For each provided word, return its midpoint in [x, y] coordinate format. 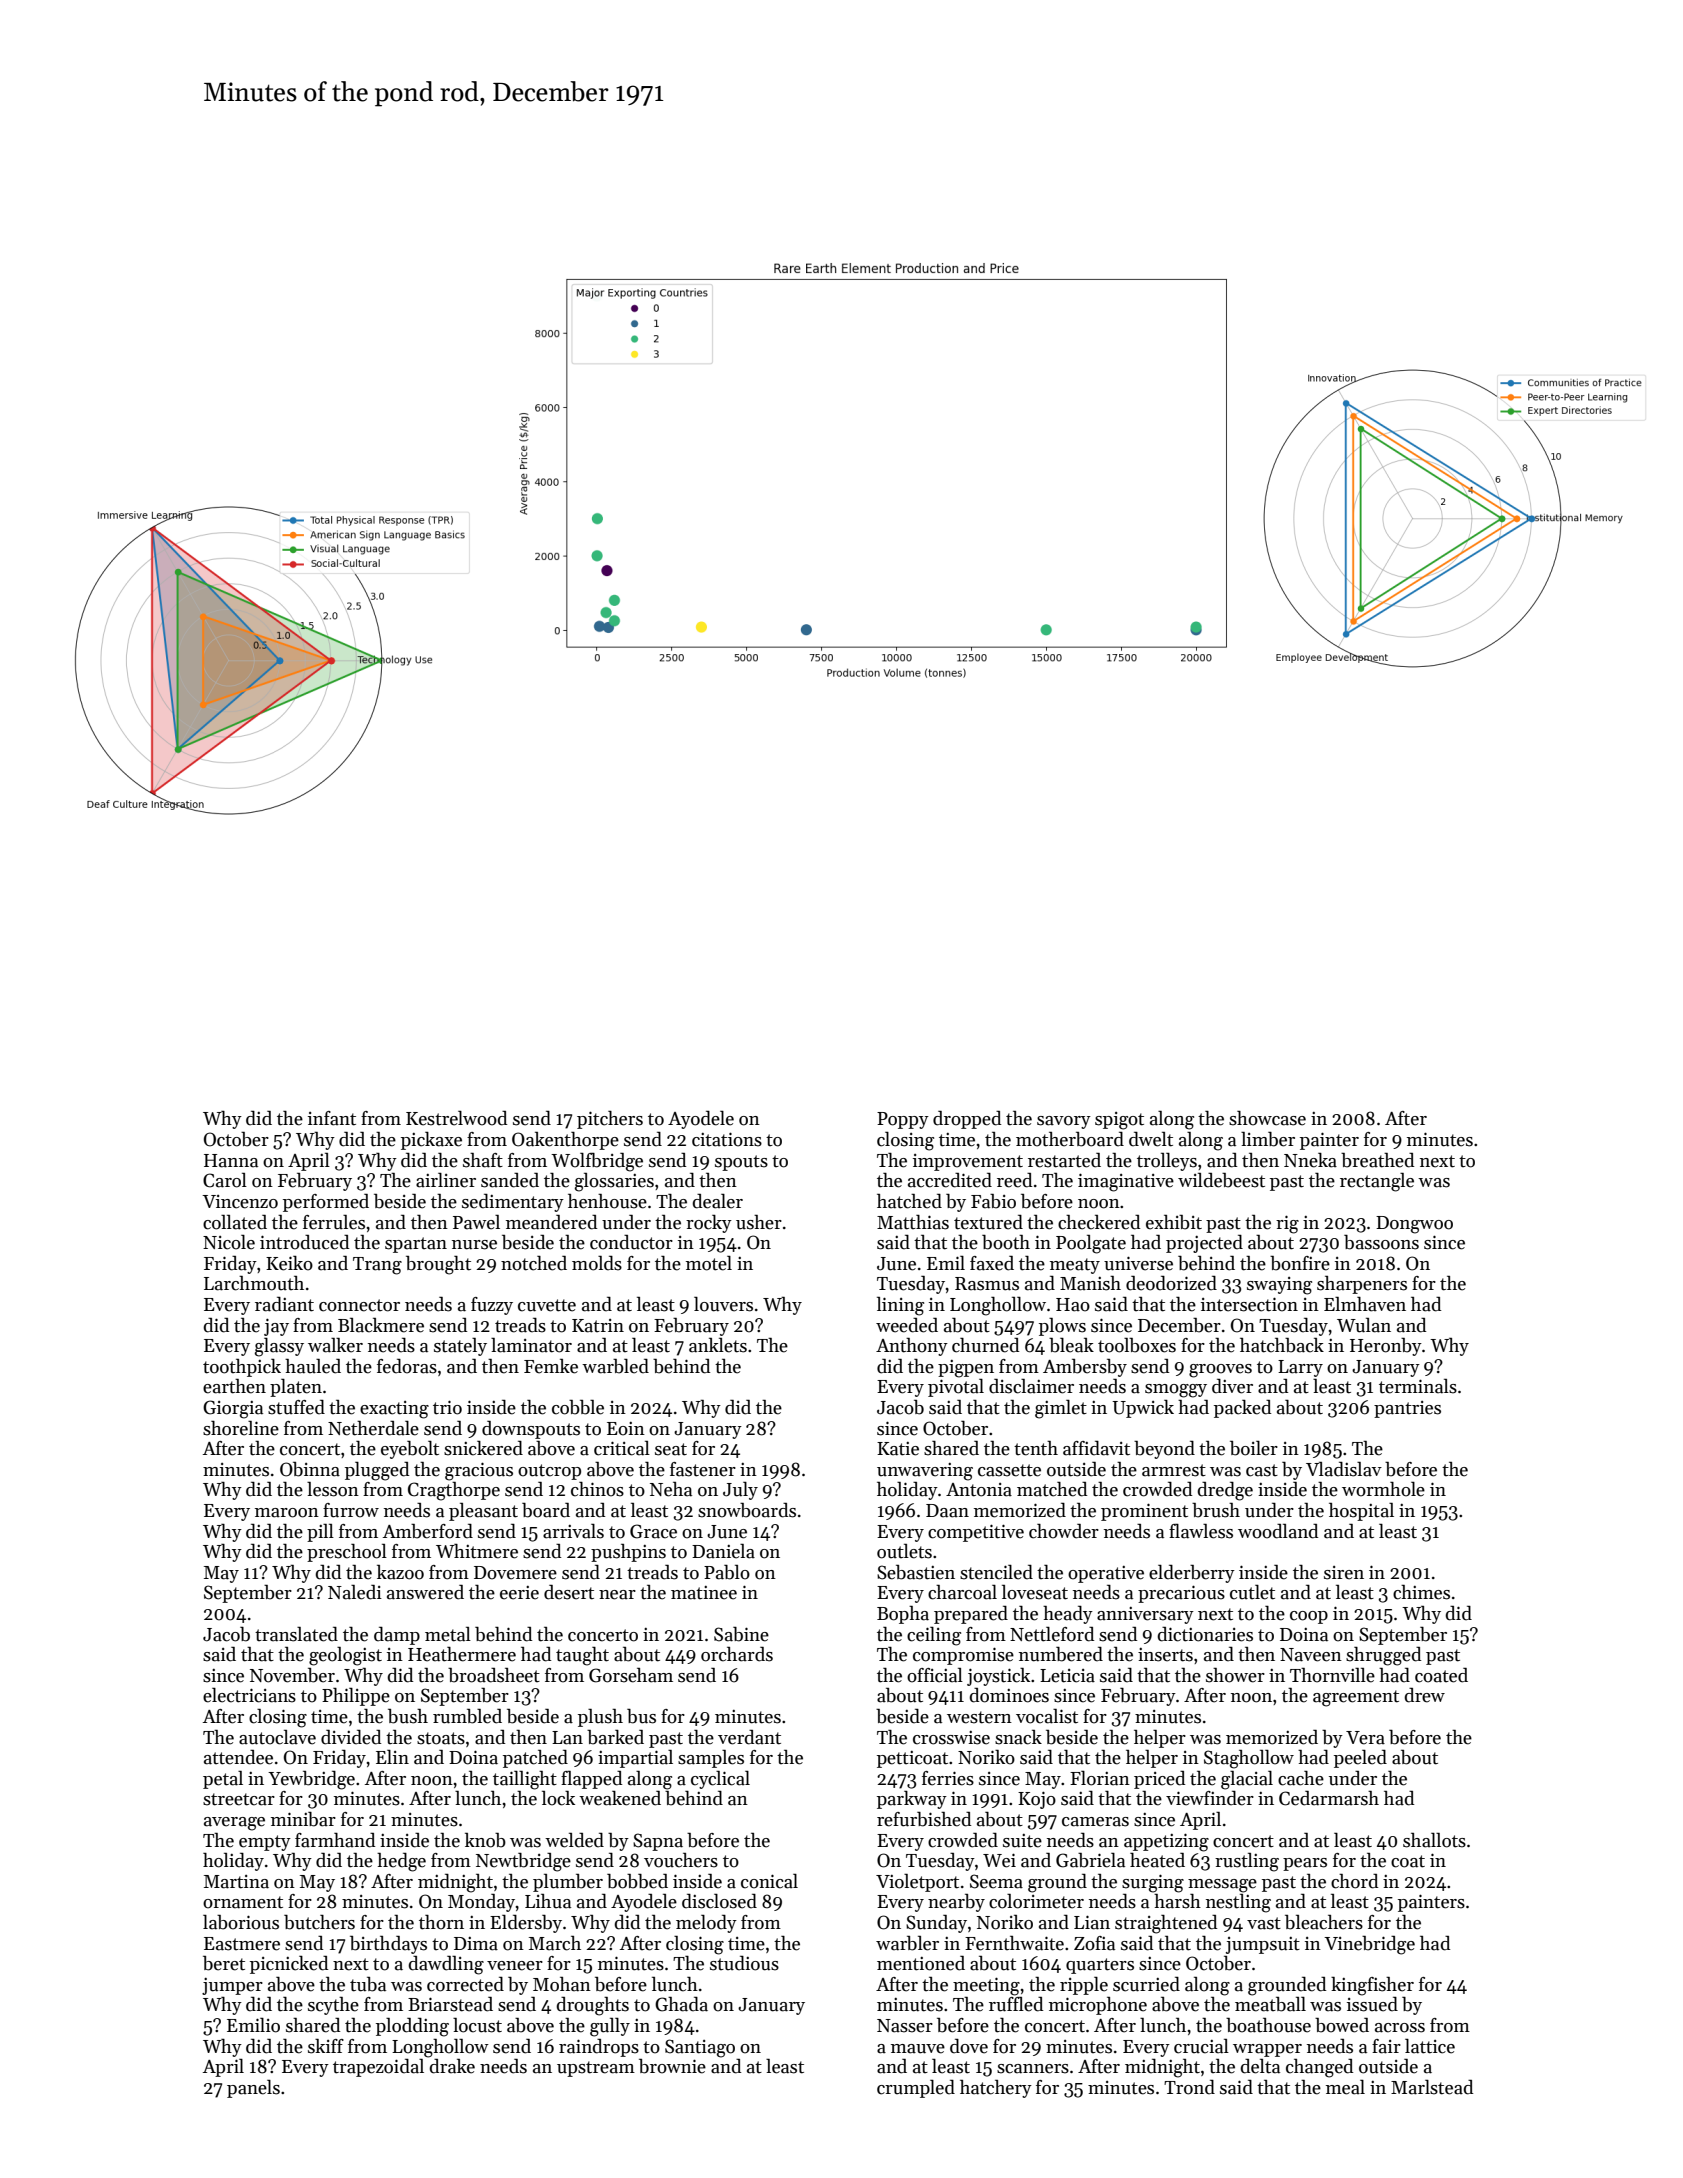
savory [1064, 1122]
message [1222, 1886]
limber [1268, 1139]
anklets [718, 1345]
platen [296, 1387]
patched [535, 1758]
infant [332, 1118]
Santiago [700, 2048]
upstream [596, 2069]
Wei [999, 1860]
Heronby [1386, 1347]
